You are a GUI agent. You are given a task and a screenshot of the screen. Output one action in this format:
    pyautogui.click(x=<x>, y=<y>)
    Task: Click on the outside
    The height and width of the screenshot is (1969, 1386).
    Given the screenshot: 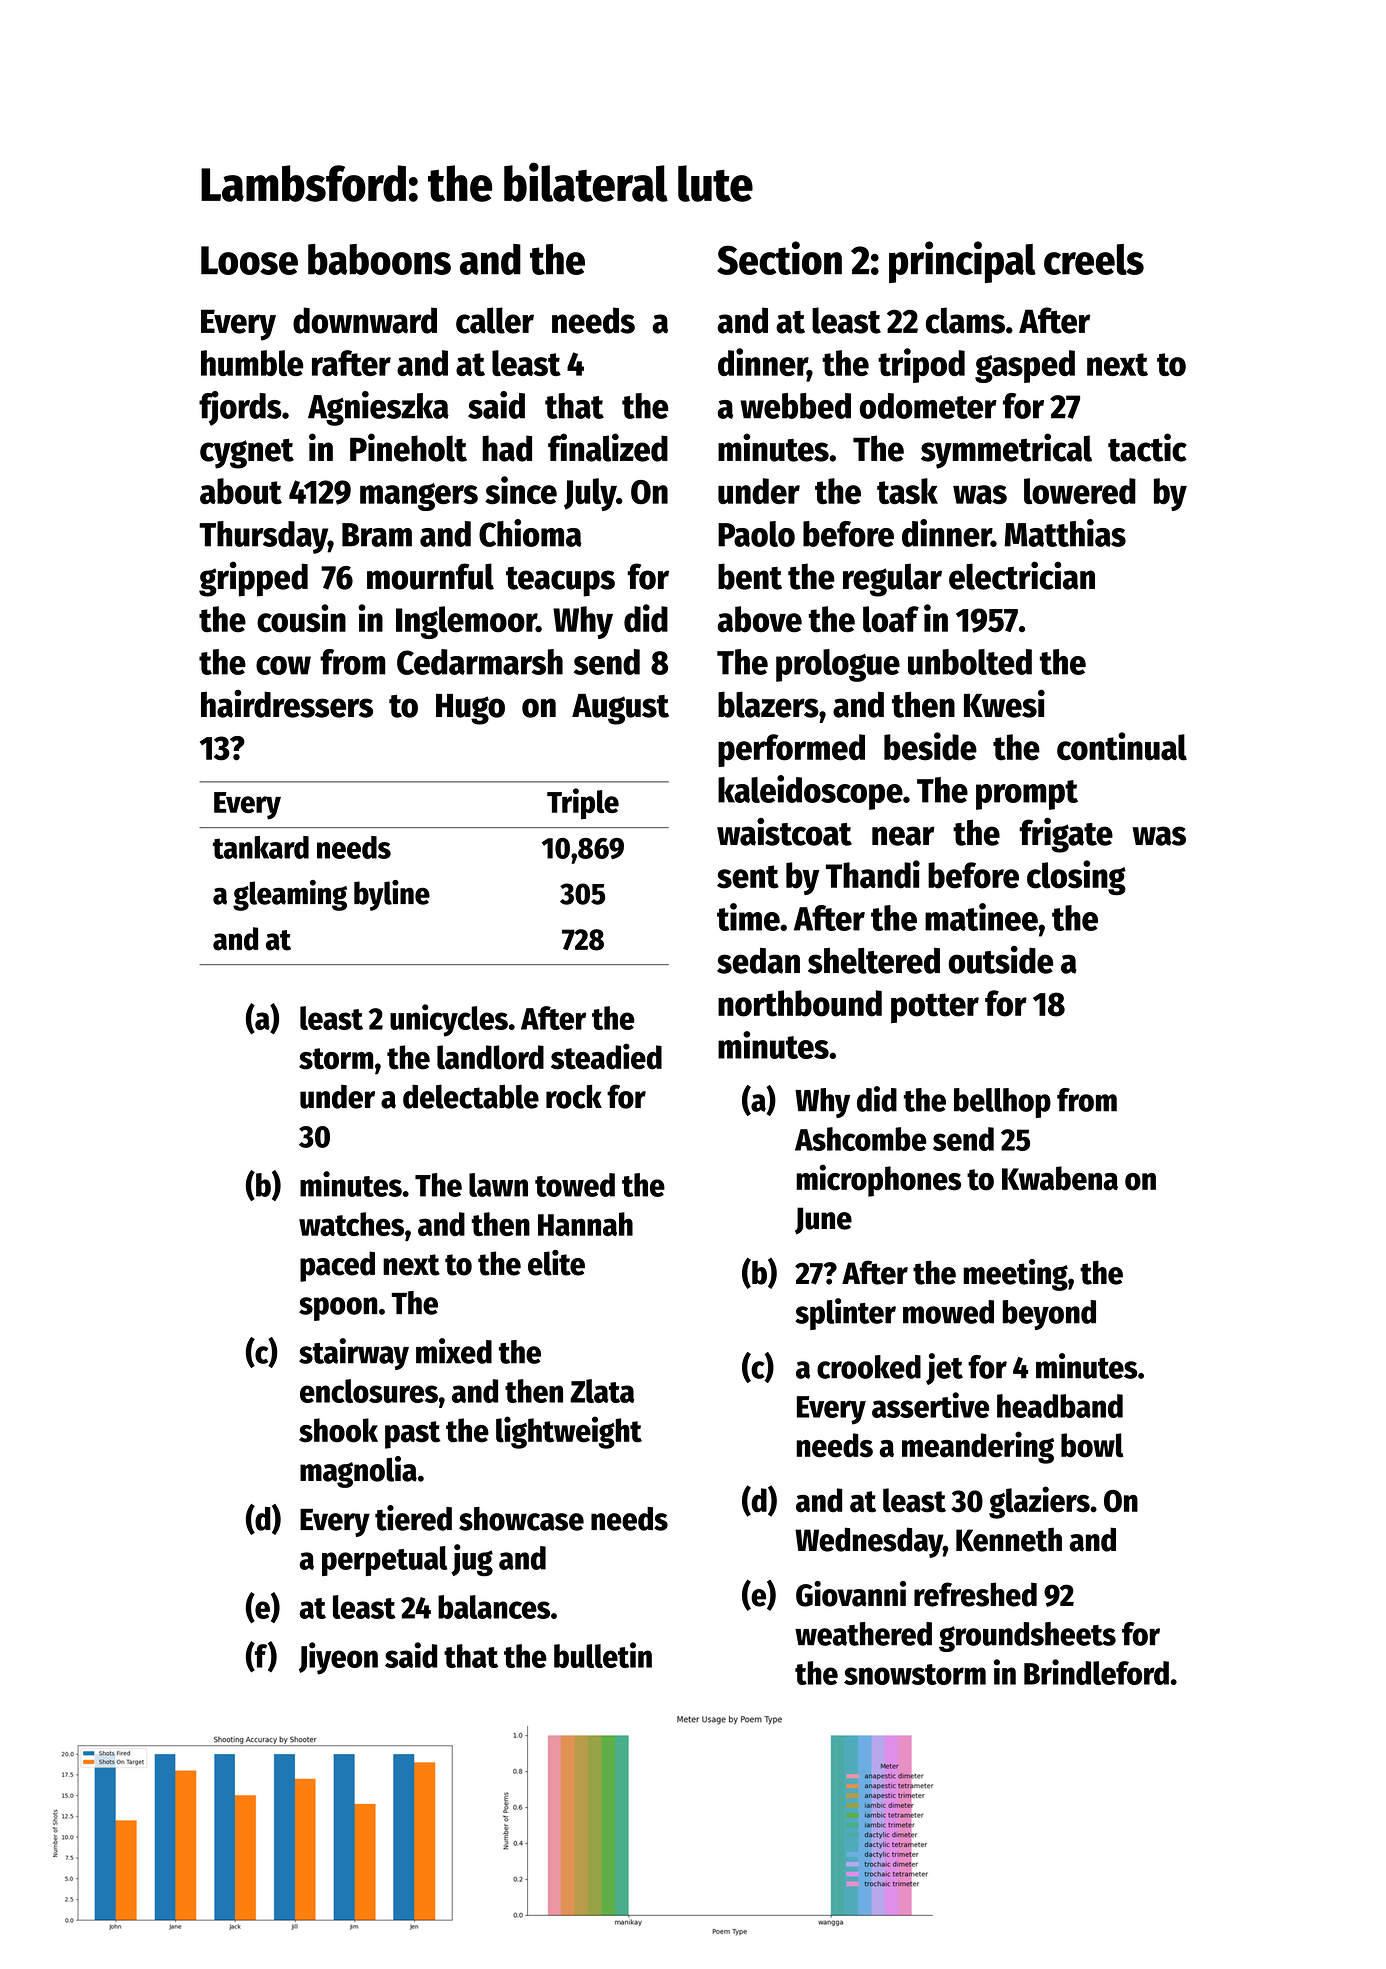 What is the action you would take?
    pyautogui.click(x=1001, y=960)
